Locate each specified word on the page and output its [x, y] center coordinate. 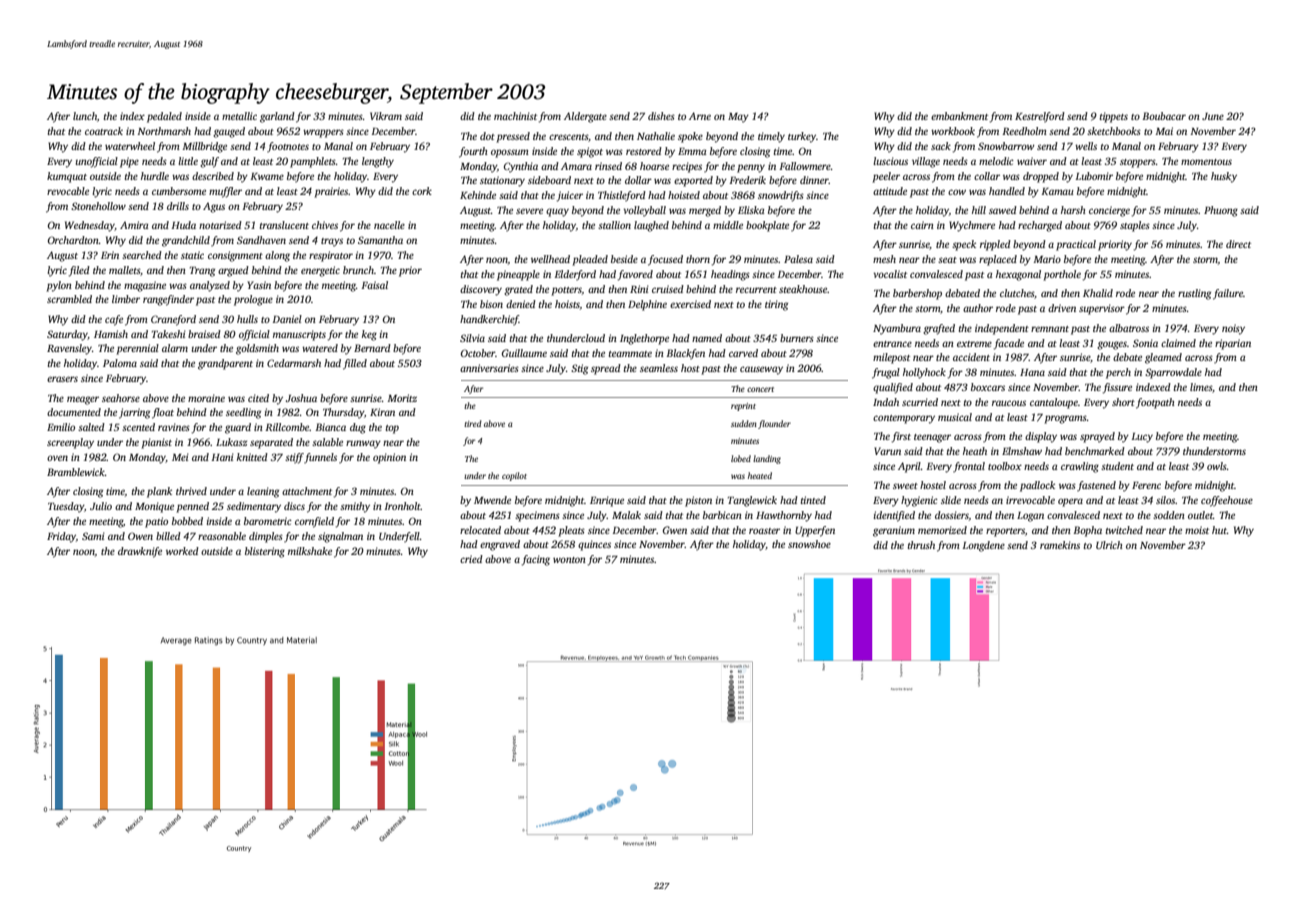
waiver [1032, 161]
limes [1201, 387]
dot [487, 136]
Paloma [120, 363]
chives [325, 225]
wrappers [323, 133]
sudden [744, 423]
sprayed [1097, 437]
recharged [1040, 226]
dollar [638, 180]
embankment [959, 116]
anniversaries [489, 368]
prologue [253, 300]
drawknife [140, 552]
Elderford [575, 275]
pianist [156, 443]
